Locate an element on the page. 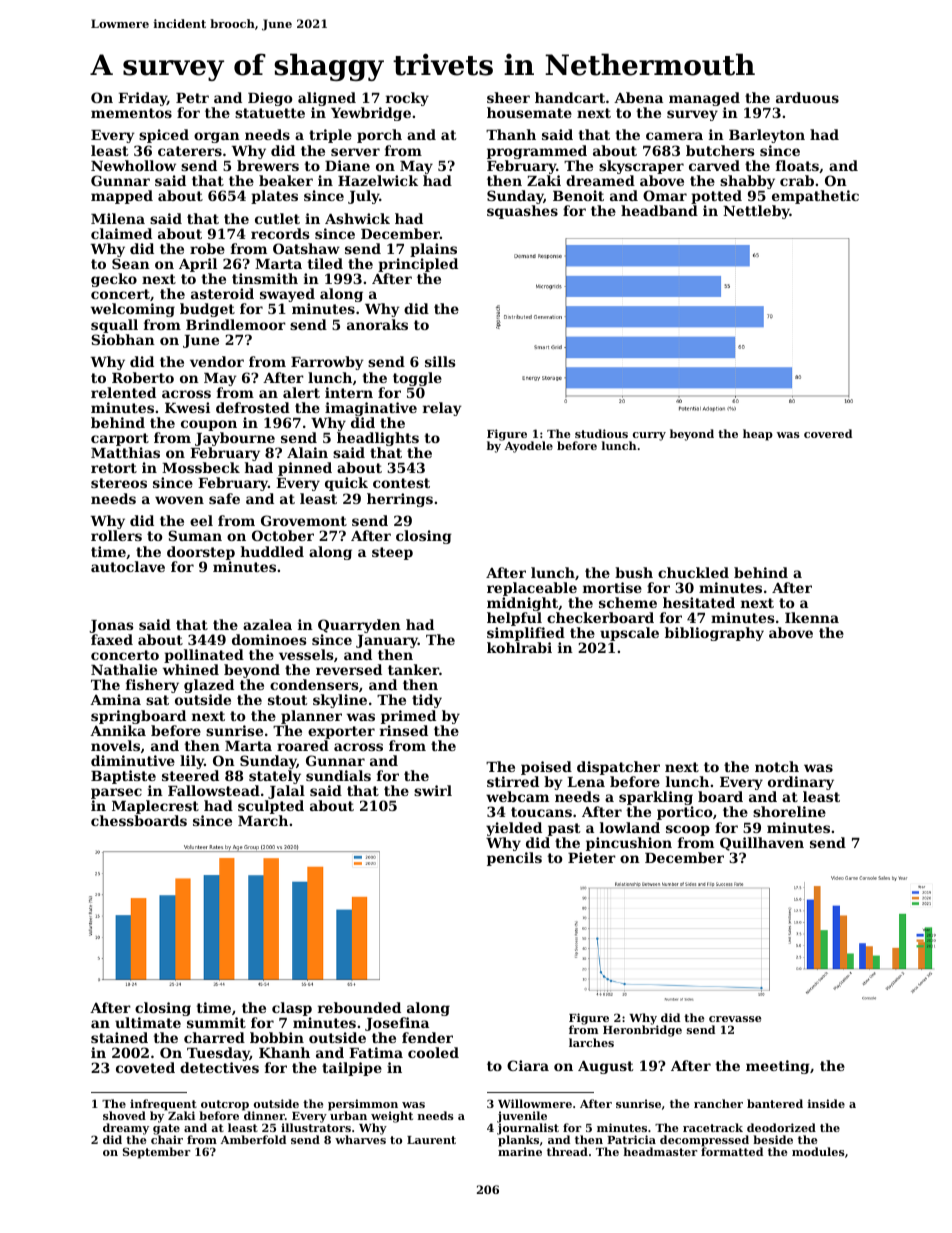 The width and height of the image is (952, 1233). Annika is located at coordinates (118, 730).
